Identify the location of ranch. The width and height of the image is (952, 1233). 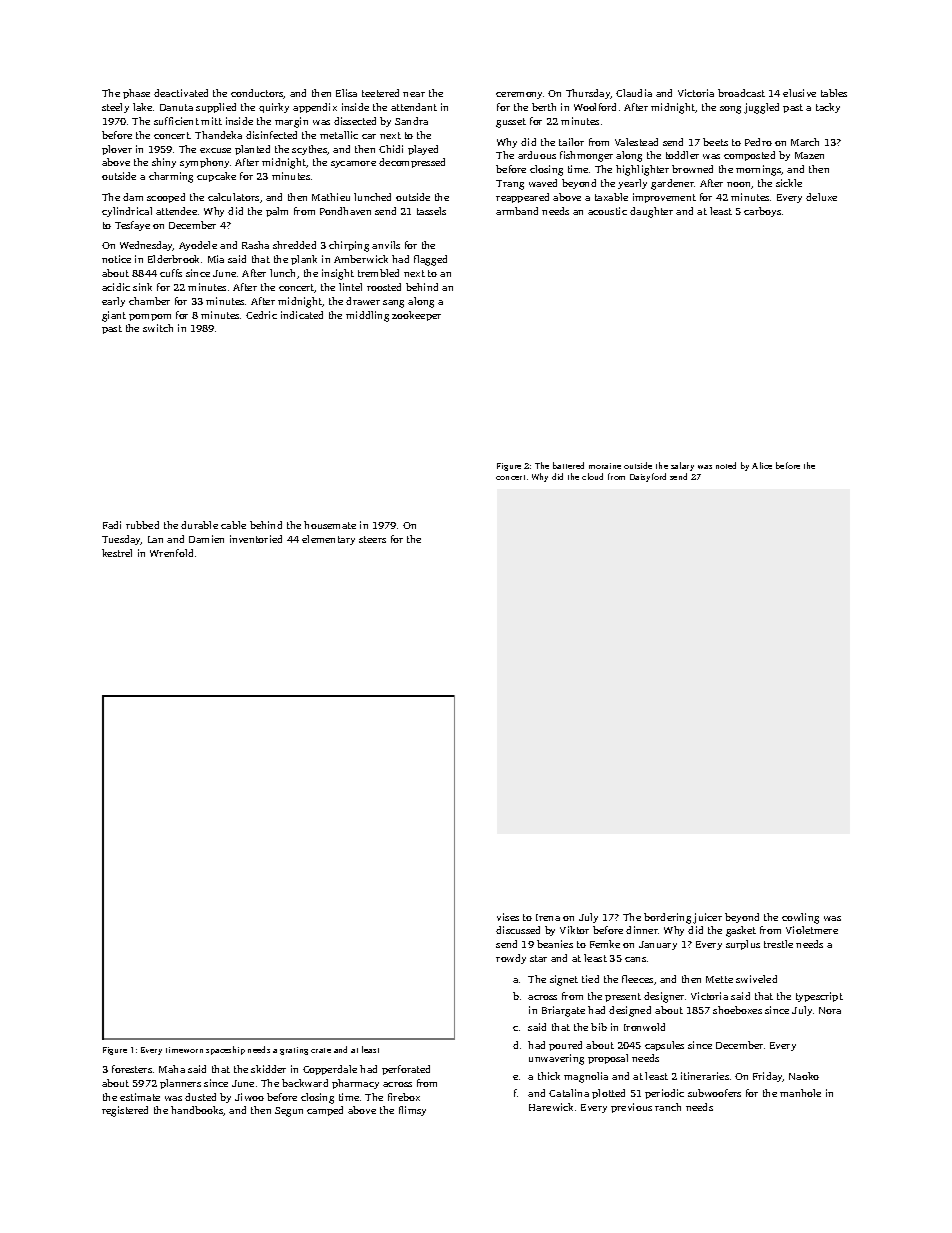
(668, 1107).
